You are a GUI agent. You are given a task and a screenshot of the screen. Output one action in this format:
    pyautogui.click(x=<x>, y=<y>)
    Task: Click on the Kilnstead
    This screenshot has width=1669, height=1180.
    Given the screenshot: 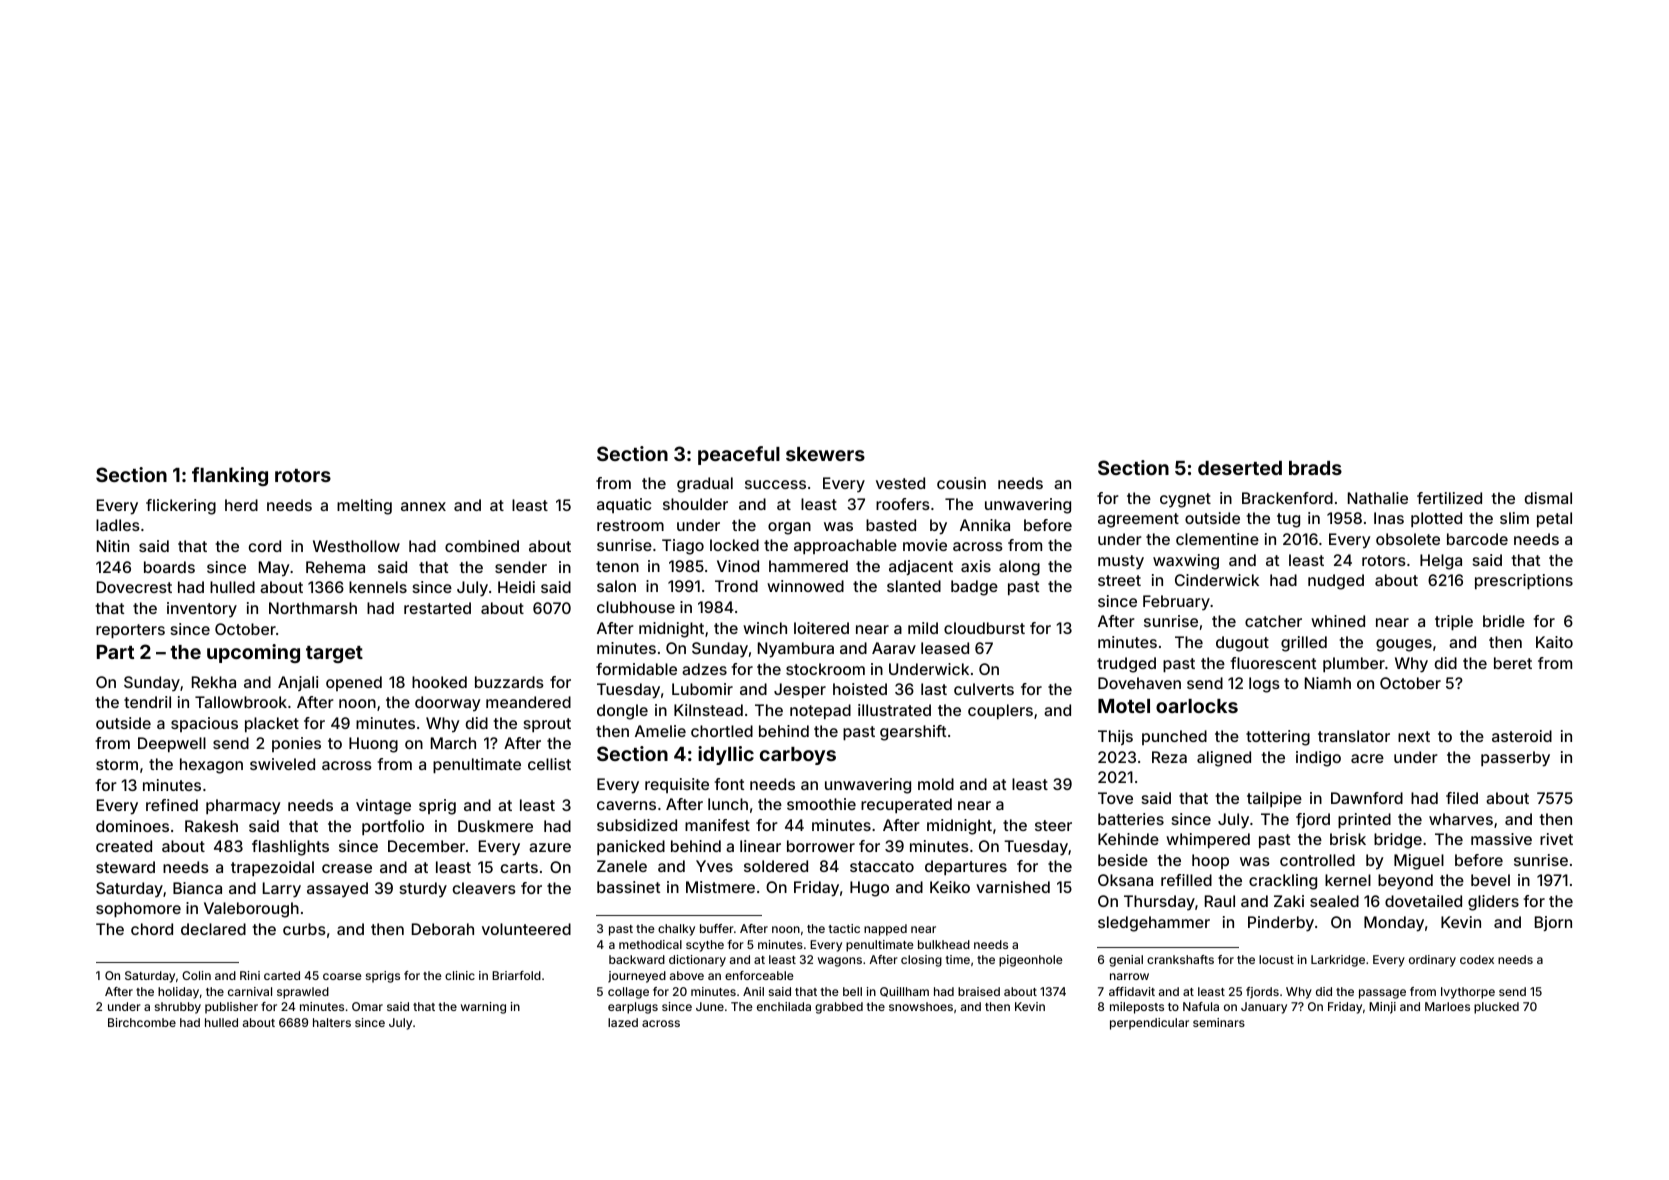 What is the action you would take?
    pyautogui.click(x=708, y=710)
